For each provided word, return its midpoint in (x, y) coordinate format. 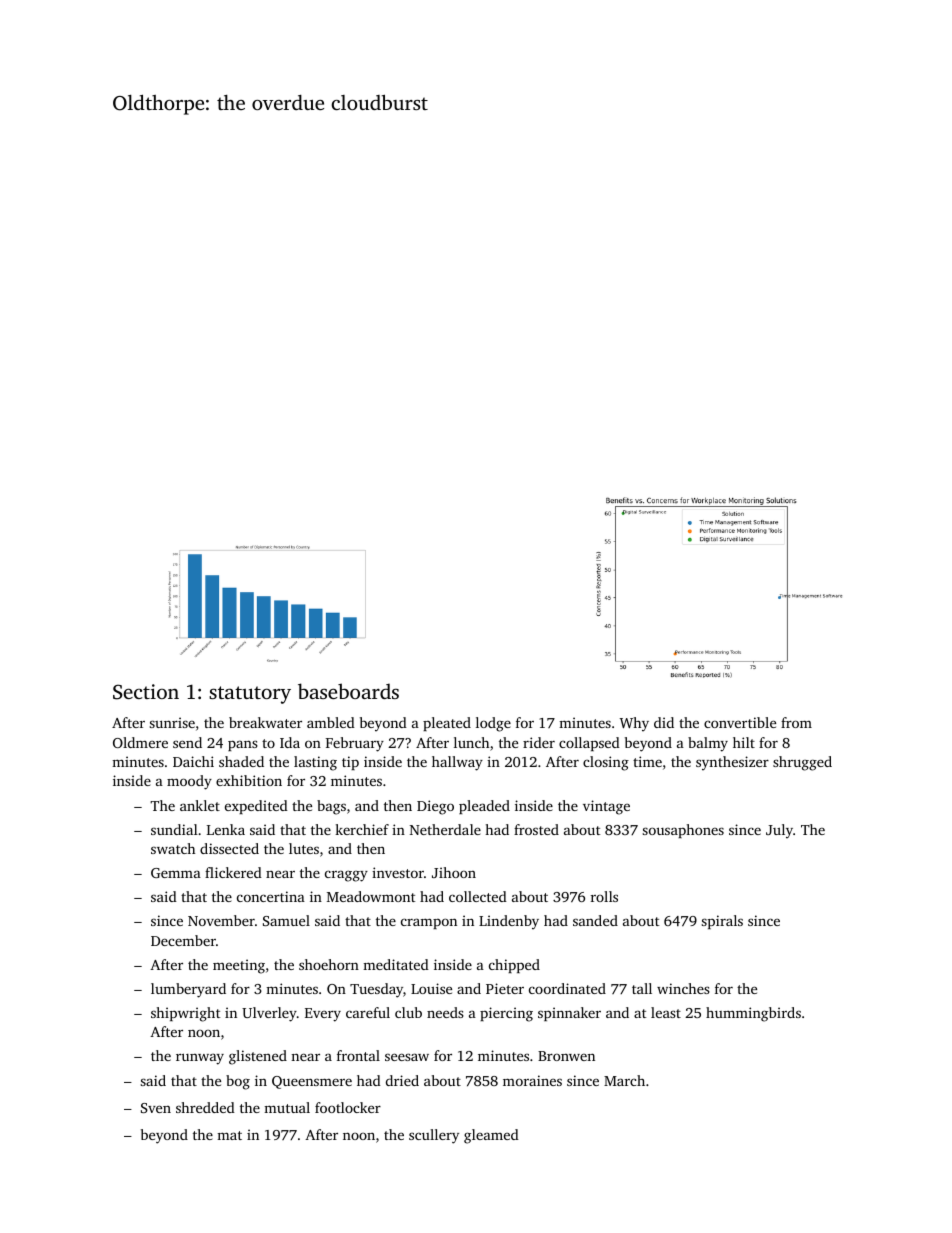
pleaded (484, 807)
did (664, 722)
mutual (287, 1107)
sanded (595, 920)
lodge (493, 724)
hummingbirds (753, 1014)
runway (200, 1059)
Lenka (226, 829)
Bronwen (566, 1056)
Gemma (176, 873)
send (187, 742)
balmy (708, 744)
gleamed (491, 1136)
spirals (722, 922)
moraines (532, 1080)
